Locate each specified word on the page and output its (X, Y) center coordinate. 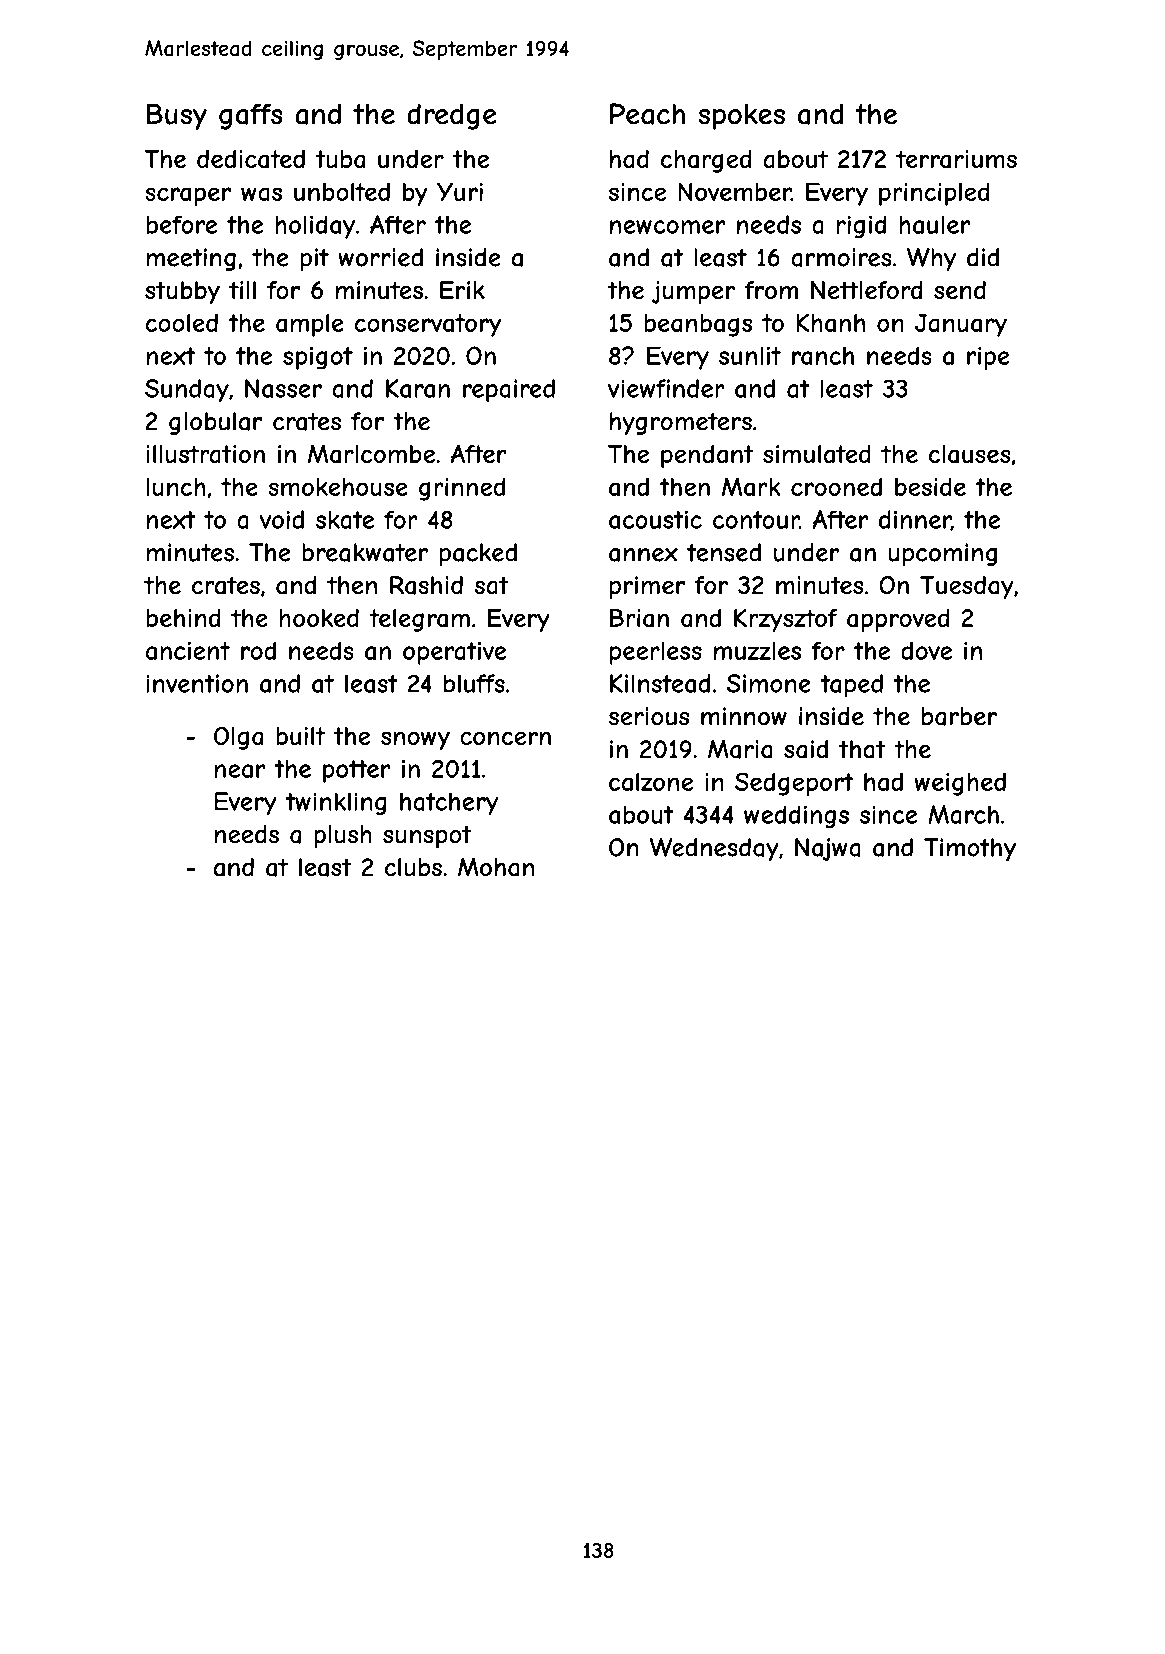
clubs (413, 867)
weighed (960, 784)
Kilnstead (660, 683)
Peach (647, 114)
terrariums (956, 159)
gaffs (251, 116)
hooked (319, 618)
